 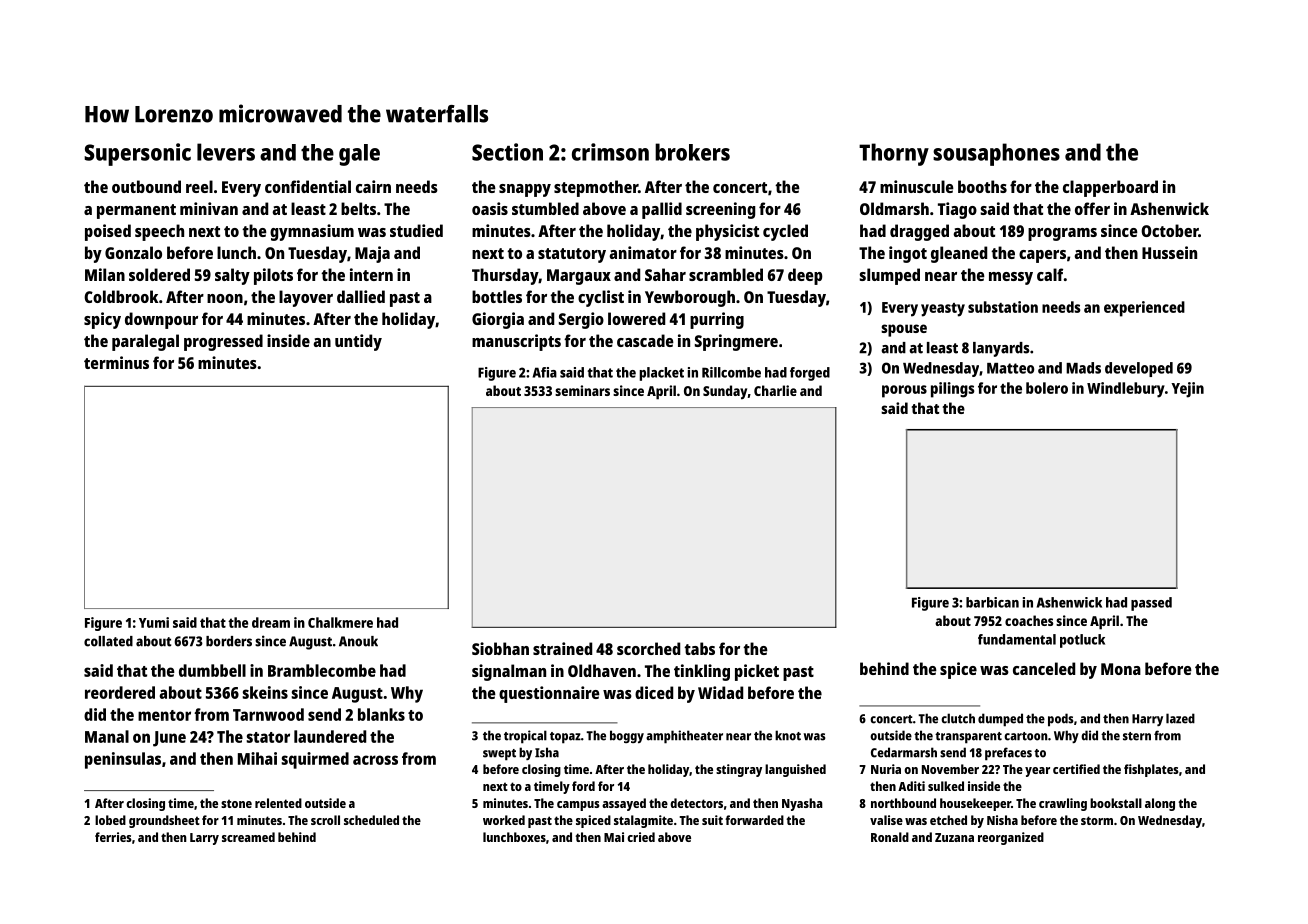 I want to click on Section, so click(x=507, y=152).
